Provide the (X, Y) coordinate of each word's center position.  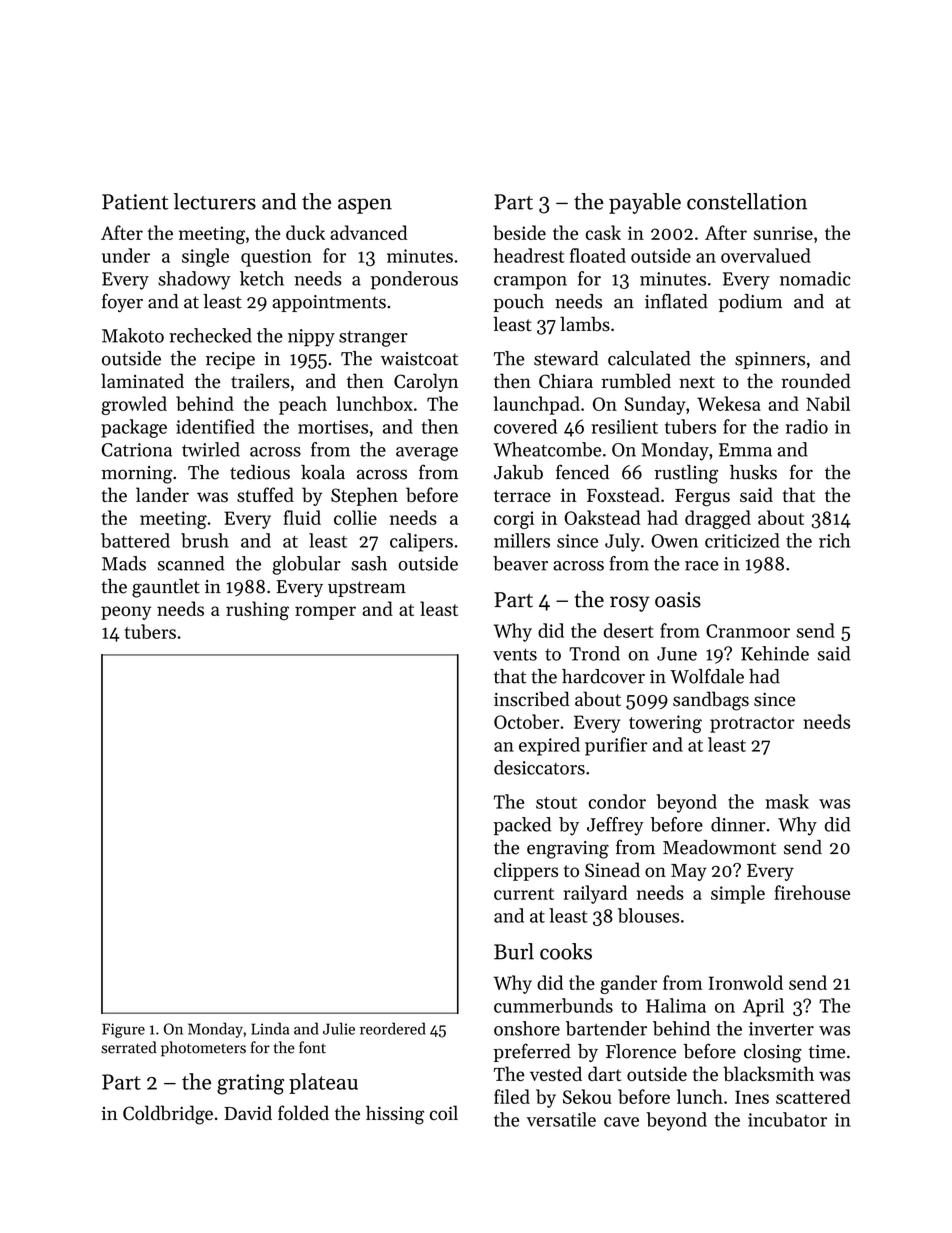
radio (807, 426)
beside (519, 232)
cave (621, 1122)
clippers (526, 871)
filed (512, 1096)
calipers (421, 542)
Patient (135, 202)
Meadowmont (719, 847)
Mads (124, 563)
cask (603, 232)
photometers (203, 1049)
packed (522, 826)
